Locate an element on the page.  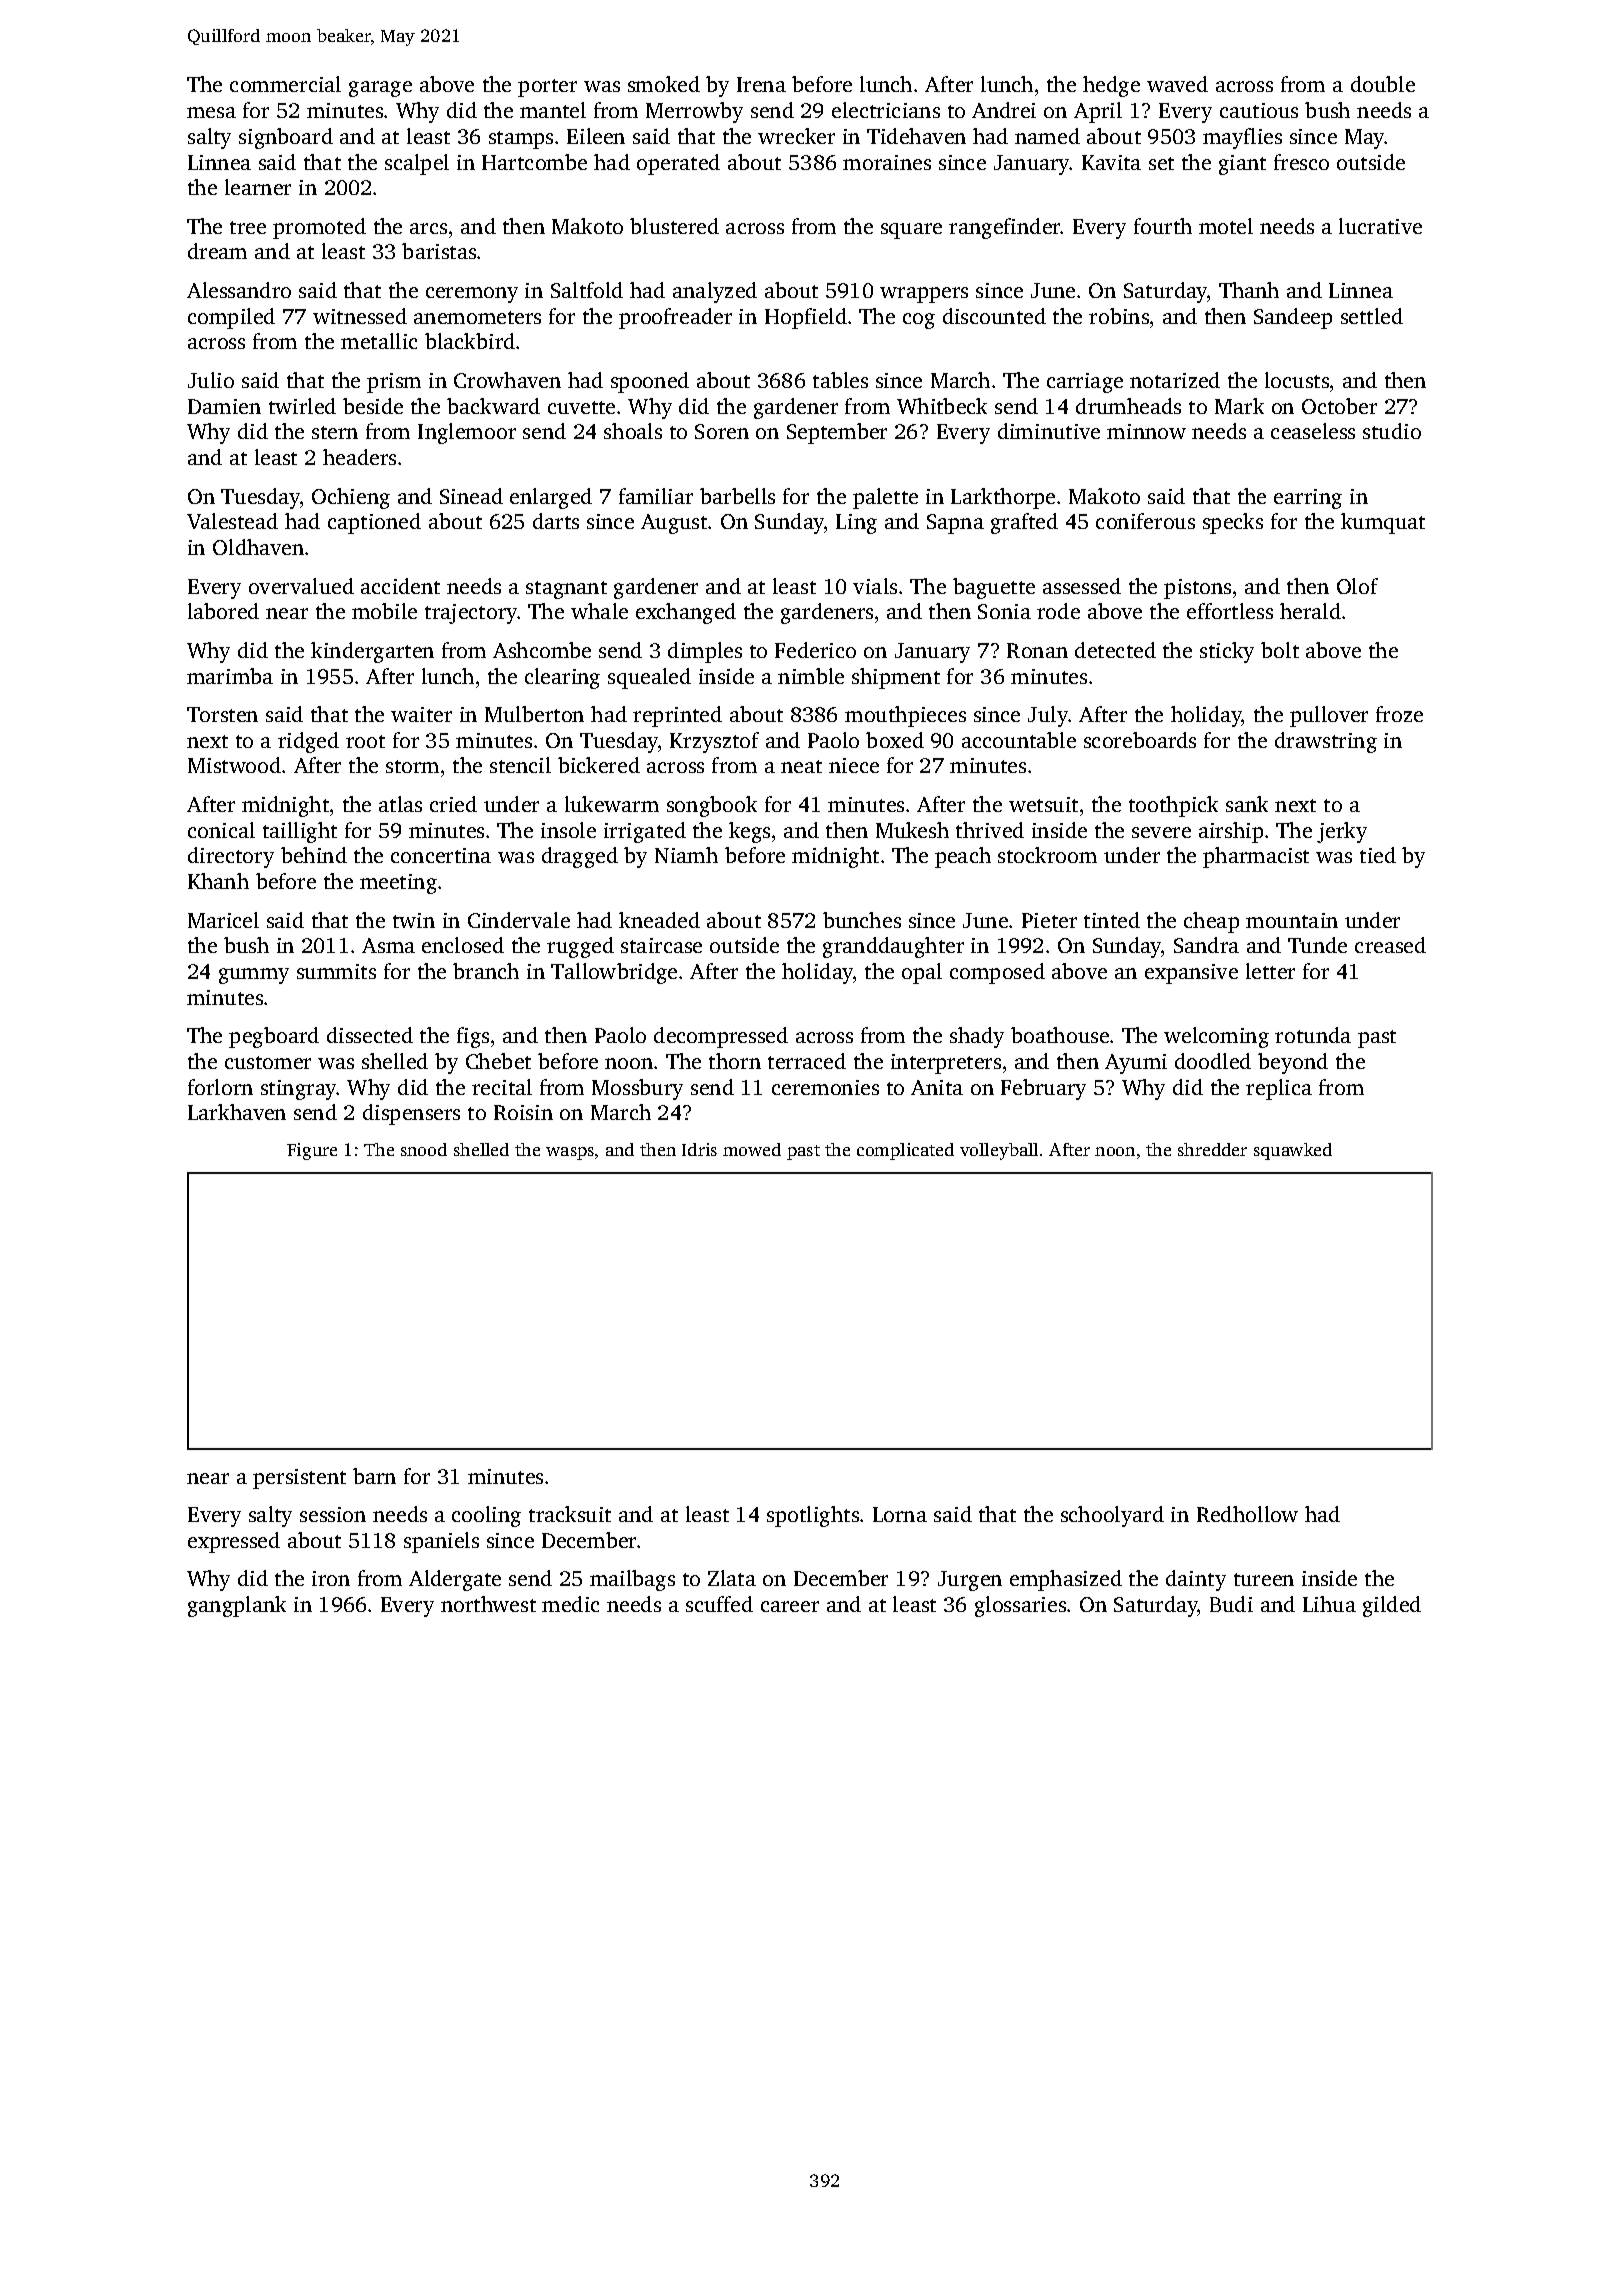
Anita is located at coordinates (937, 1087).
